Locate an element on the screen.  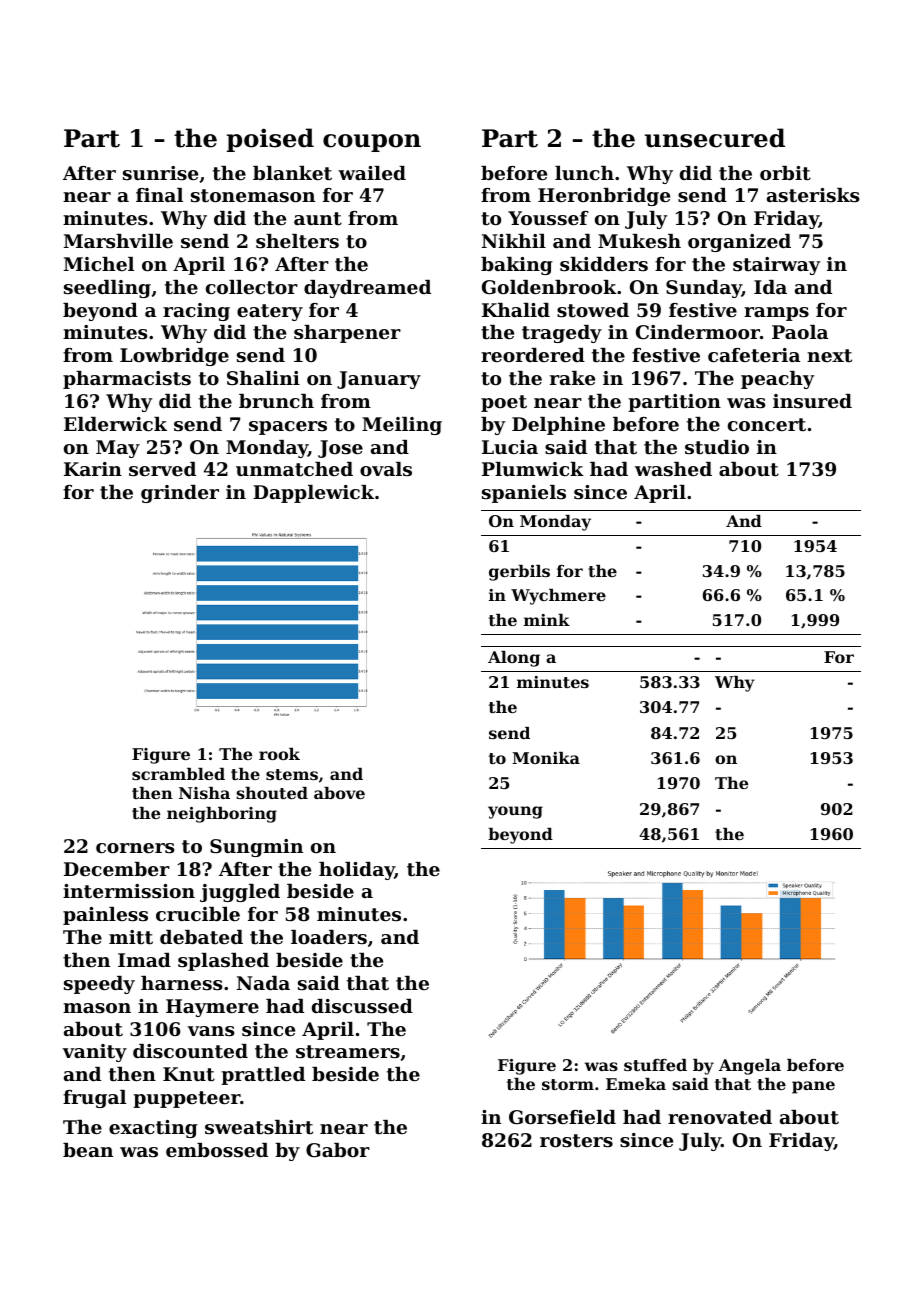
Gabor is located at coordinates (338, 1150).
